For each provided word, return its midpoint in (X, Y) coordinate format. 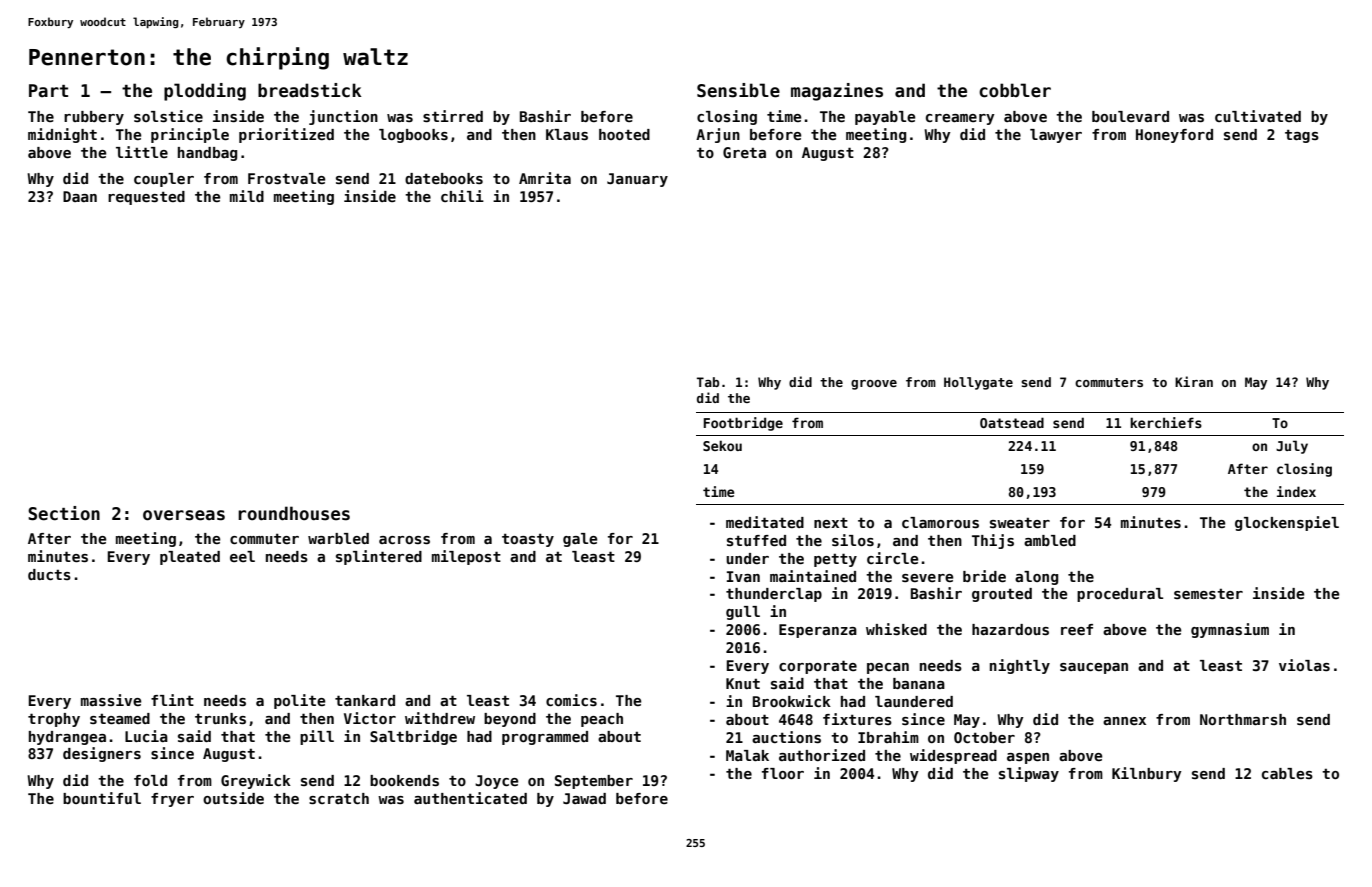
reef (1077, 629)
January (637, 180)
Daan (80, 196)
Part (48, 90)
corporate (818, 667)
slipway (1029, 774)
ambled (1050, 540)
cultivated (1258, 116)
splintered (379, 557)
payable (885, 118)
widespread (953, 756)
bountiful (102, 798)
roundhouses (294, 513)
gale (580, 540)
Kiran (1194, 381)
